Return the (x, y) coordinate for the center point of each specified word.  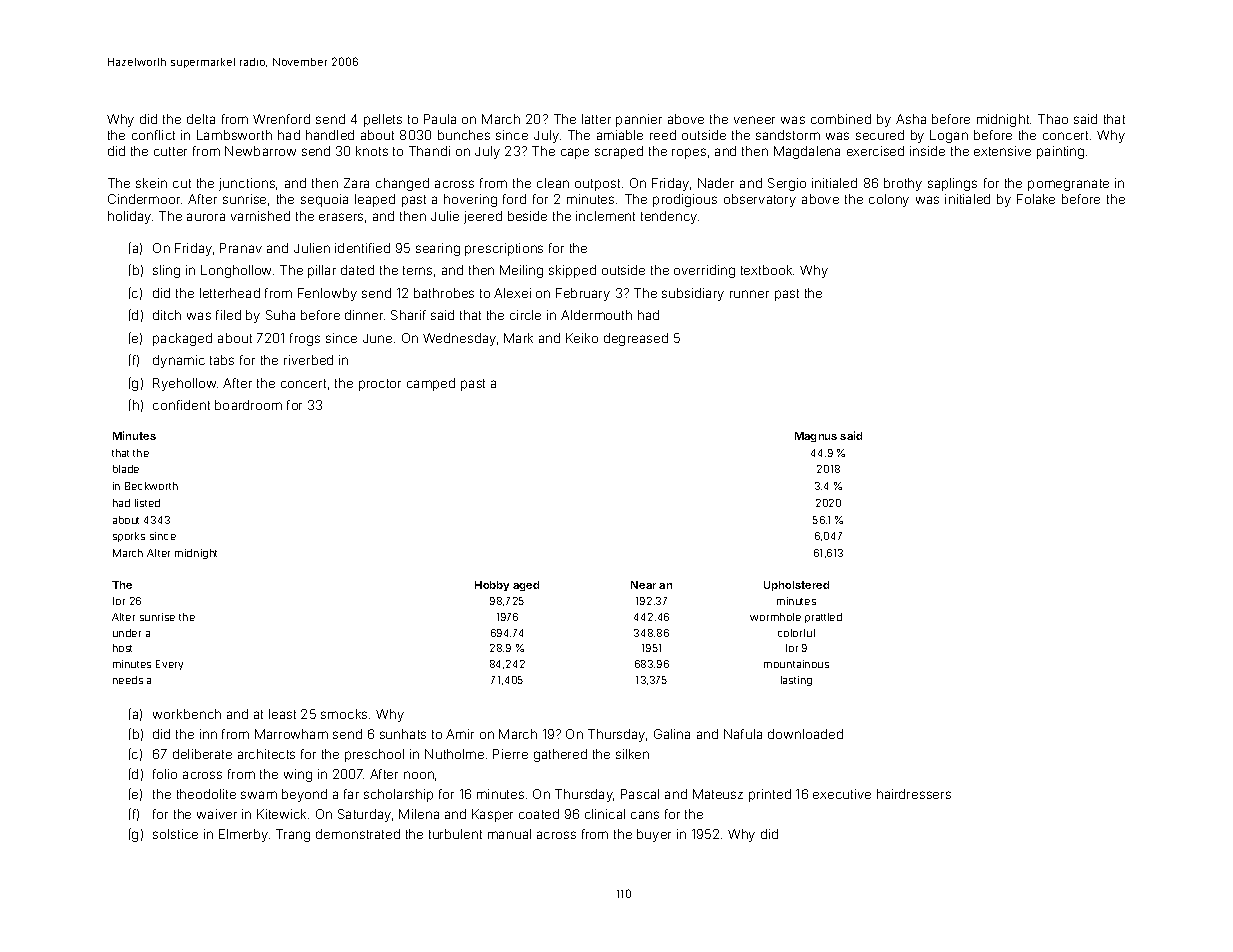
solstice (175, 834)
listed (147, 503)
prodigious (685, 200)
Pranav (241, 248)
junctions (247, 184)
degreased (636, 339)
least (282, 714)
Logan (949, 136)
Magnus (816, 437)
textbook (766, 270)
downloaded (805, 734)
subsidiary (693, 294)
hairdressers (914, 794)
